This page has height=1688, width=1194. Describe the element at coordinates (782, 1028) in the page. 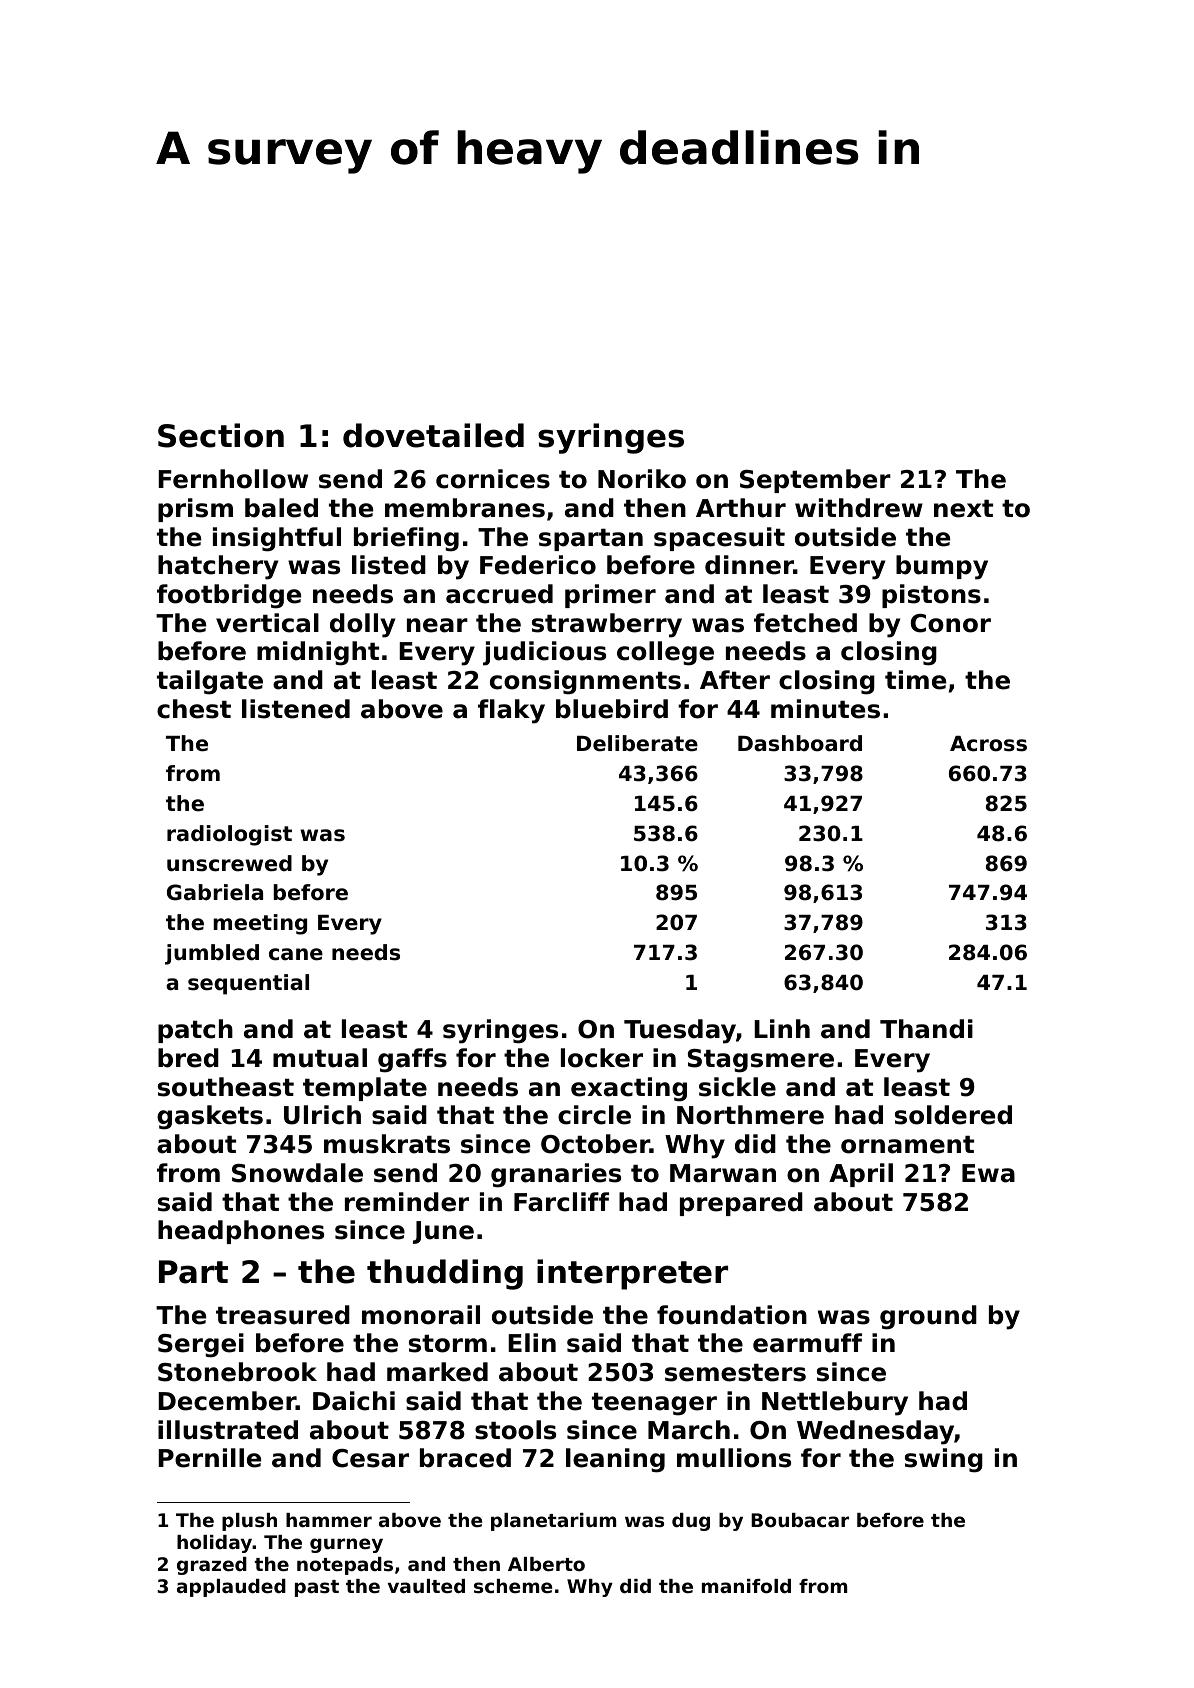

I see `Linh` at that location.
